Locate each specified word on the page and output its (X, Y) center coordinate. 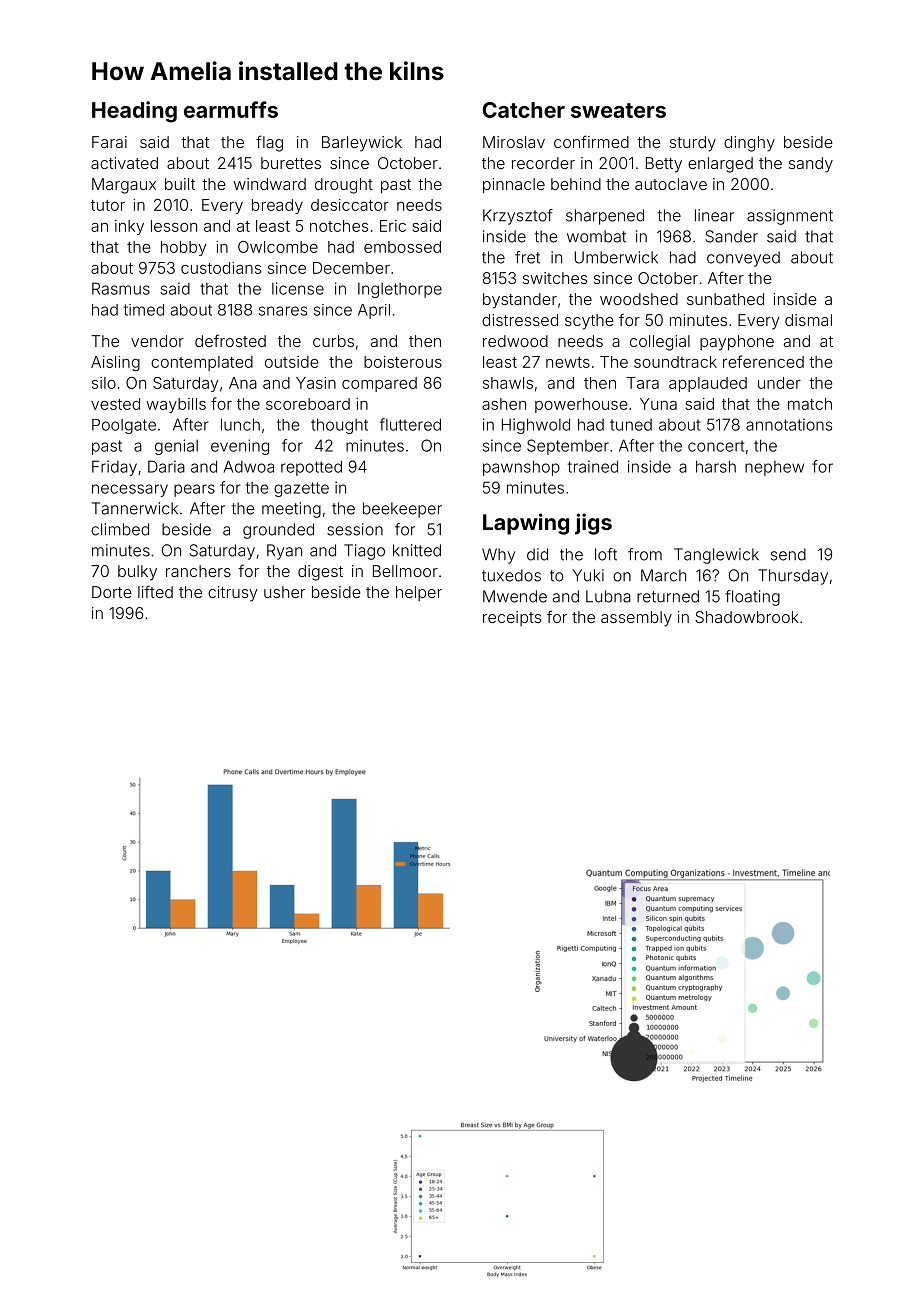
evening (240, 447)
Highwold (536, 426)
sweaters (618, 110)
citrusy (232, 594)
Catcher (524, 110)
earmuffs (231, 109)
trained (593, 466)
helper (419, 593)
